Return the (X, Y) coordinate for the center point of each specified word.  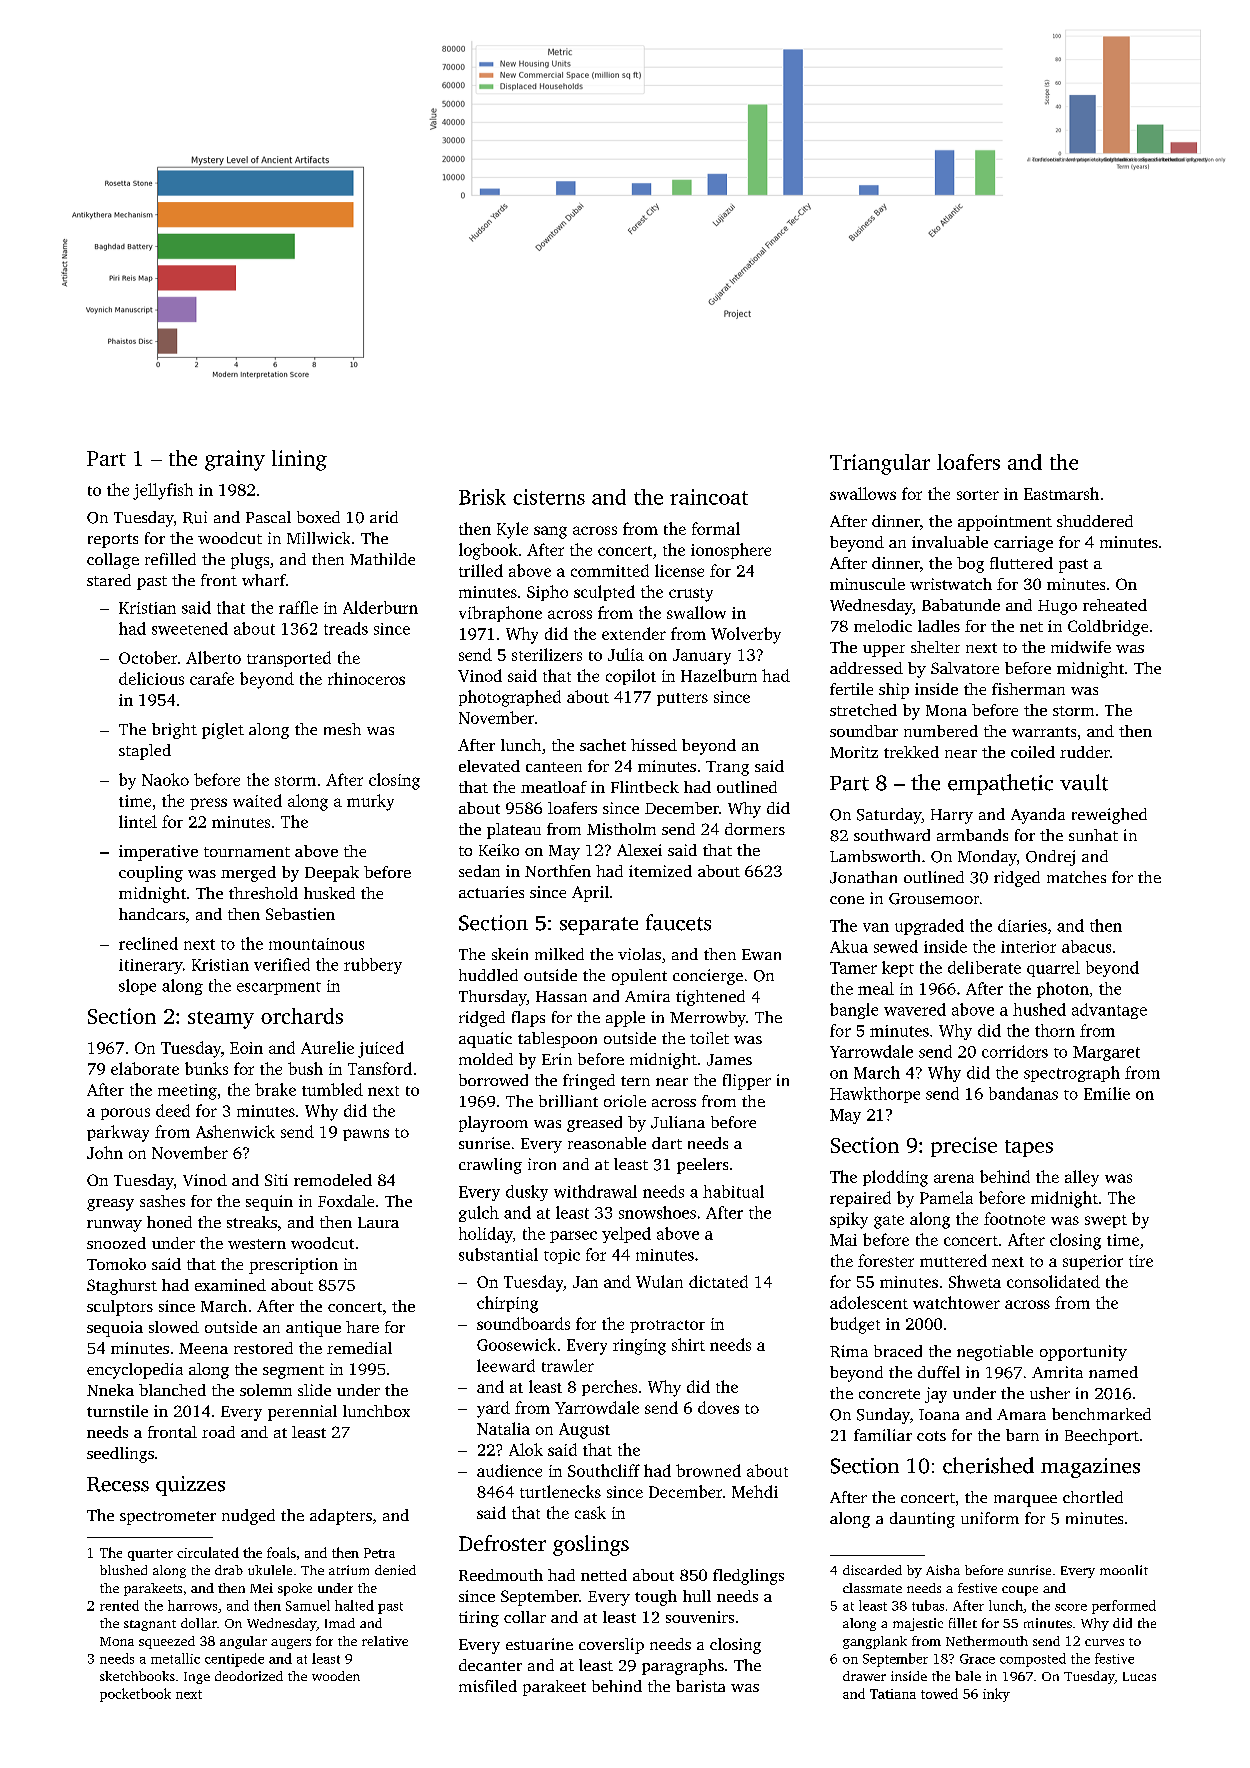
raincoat (709, 497)
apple (625, 1019)
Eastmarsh (1061, 493)
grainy (235, 460)
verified (282, 964)
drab (229, 1570)
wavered (915, 1009)
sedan (479, 871)
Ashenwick (235, 1131)
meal (876, 988)
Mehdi (755, 1491)
